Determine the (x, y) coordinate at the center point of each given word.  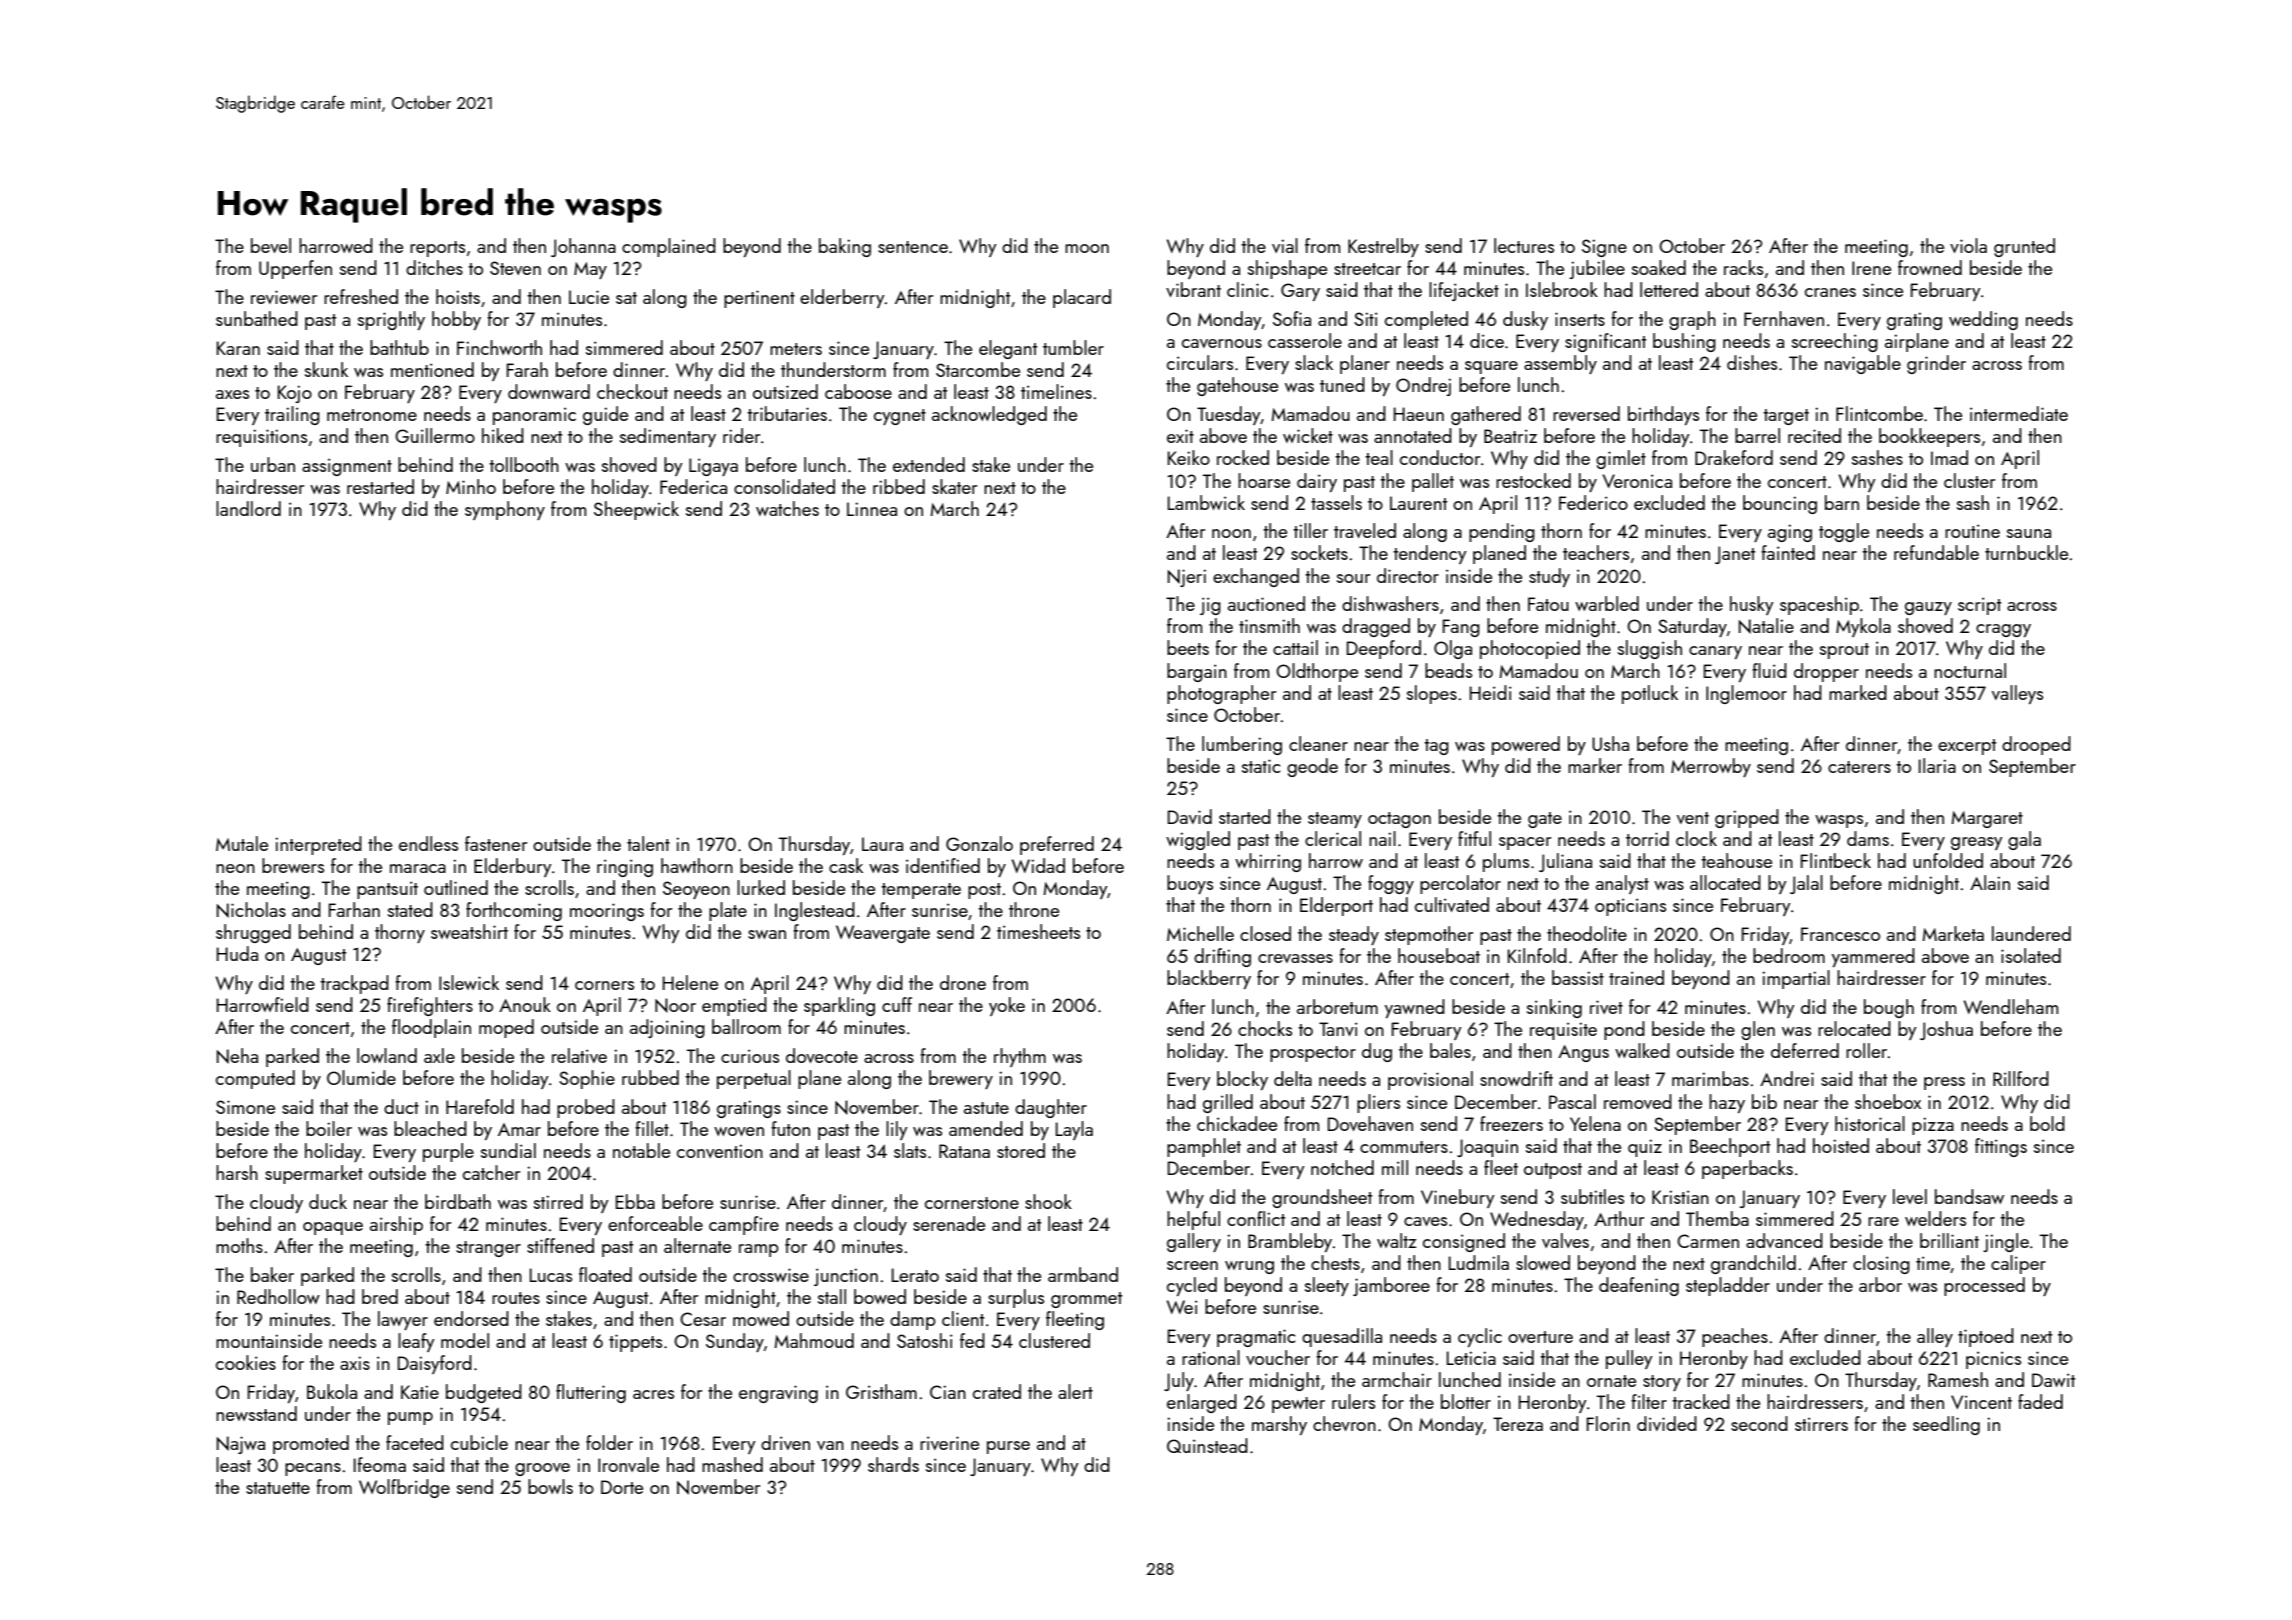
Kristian (1680, 1197)
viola (1968, 245)
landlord (248, 508)
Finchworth (499, 347)
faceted (415, 1442)
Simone (245, 1107)
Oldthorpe (1317, 672)
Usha (1610, 743)
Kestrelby (1383, 247)
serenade (949, 1223)
